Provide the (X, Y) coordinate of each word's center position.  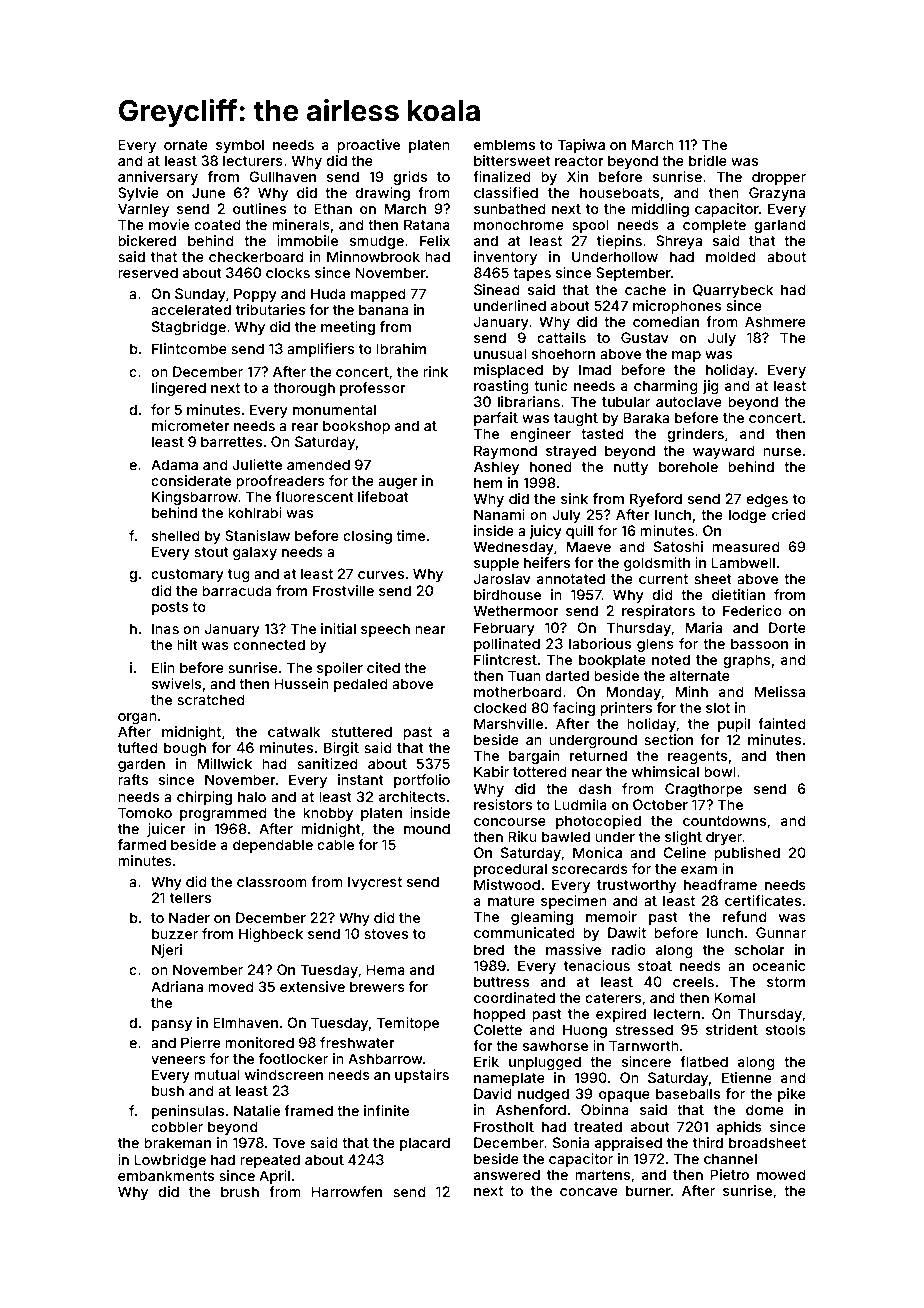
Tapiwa (581, 146)
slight (683, 838)
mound (427, 828)
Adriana (177, 986)
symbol (240, 146)
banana (383, 309)
